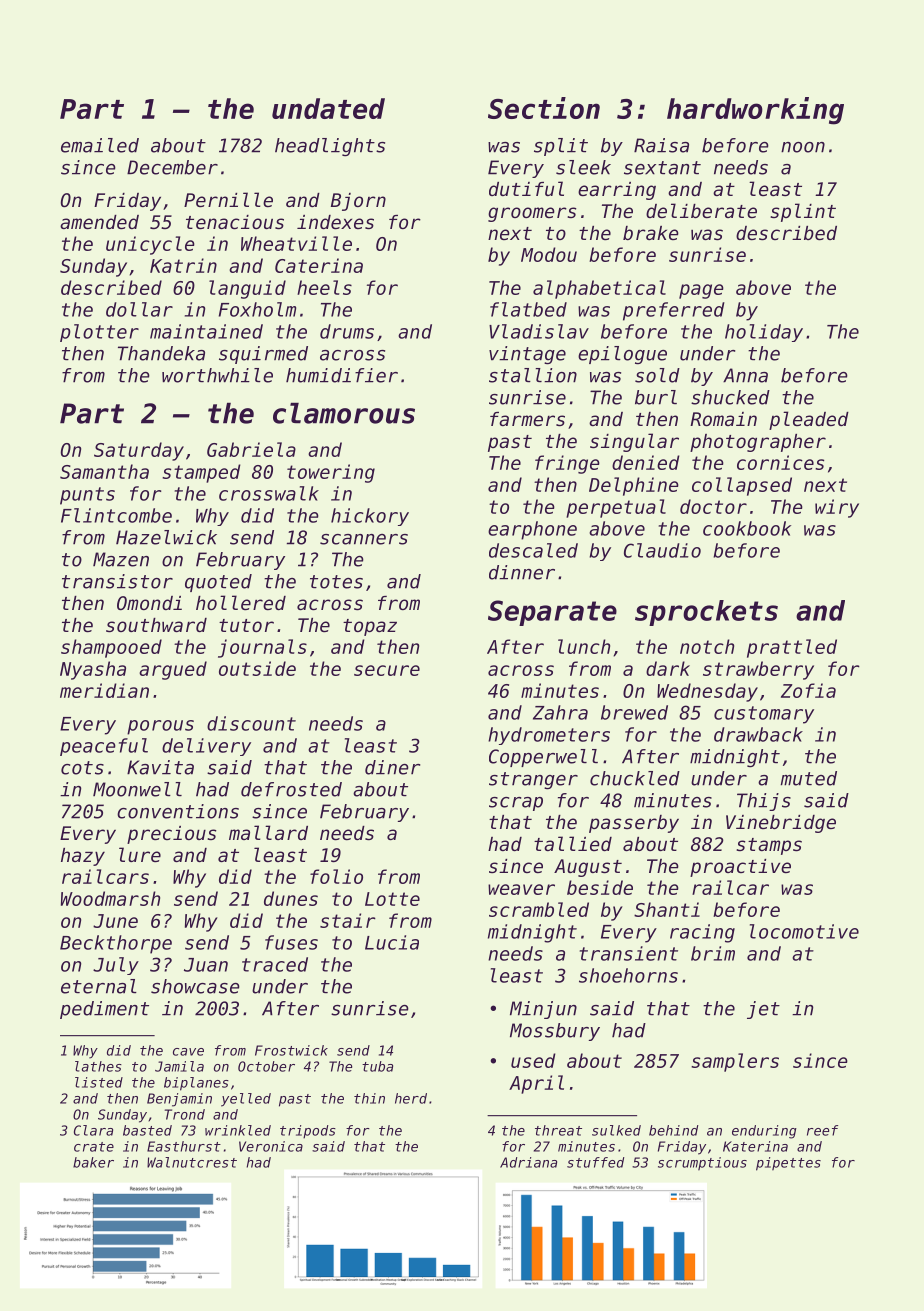  Describe the element at coordinates (116, 944) in the image. I see `Beckthorpe` at that location.
